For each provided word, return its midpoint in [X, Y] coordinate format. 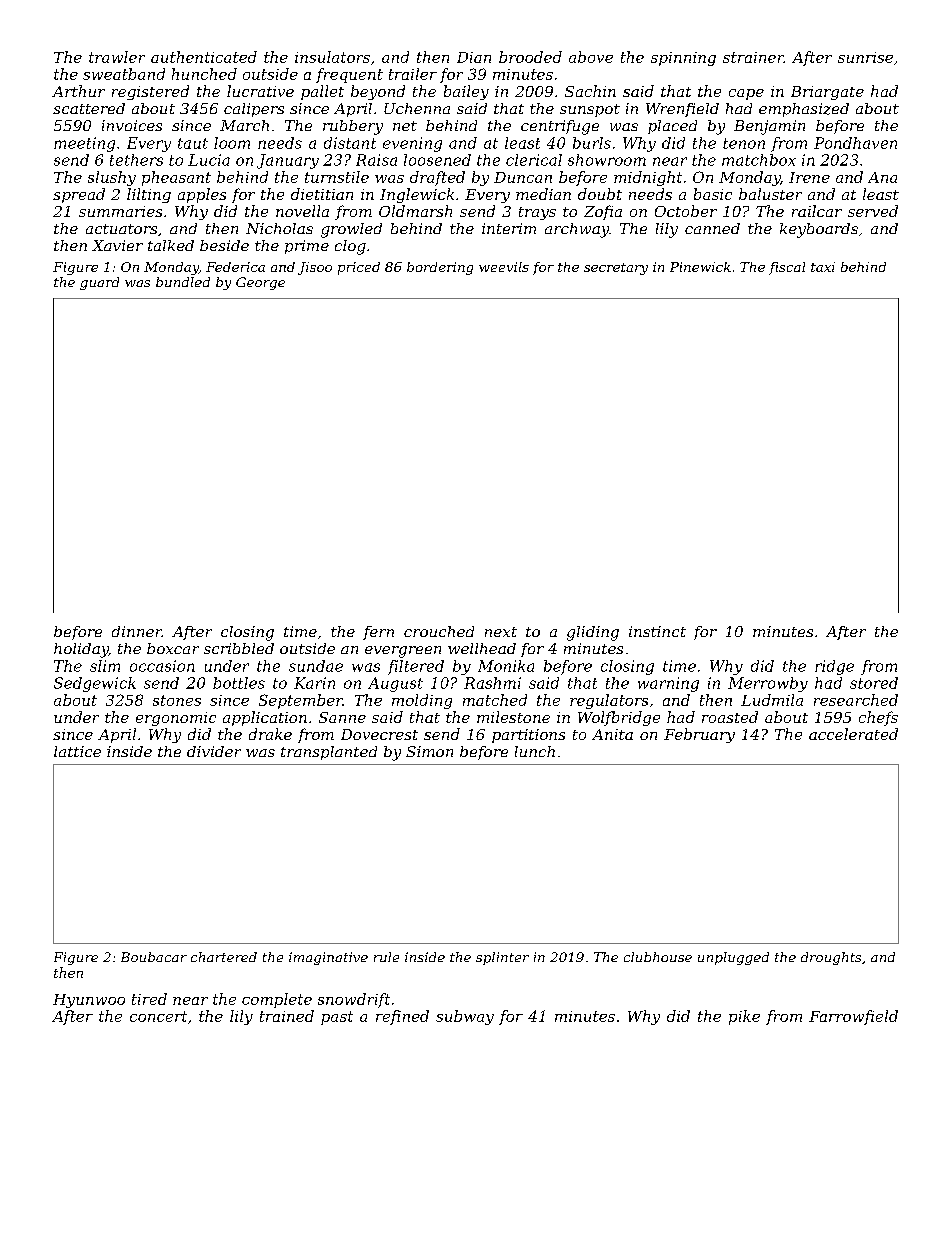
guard [99, 283]
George [260, 283]
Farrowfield [853, 1017]
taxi [823, 267]
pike [744, 1017]
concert [158, 1016]
